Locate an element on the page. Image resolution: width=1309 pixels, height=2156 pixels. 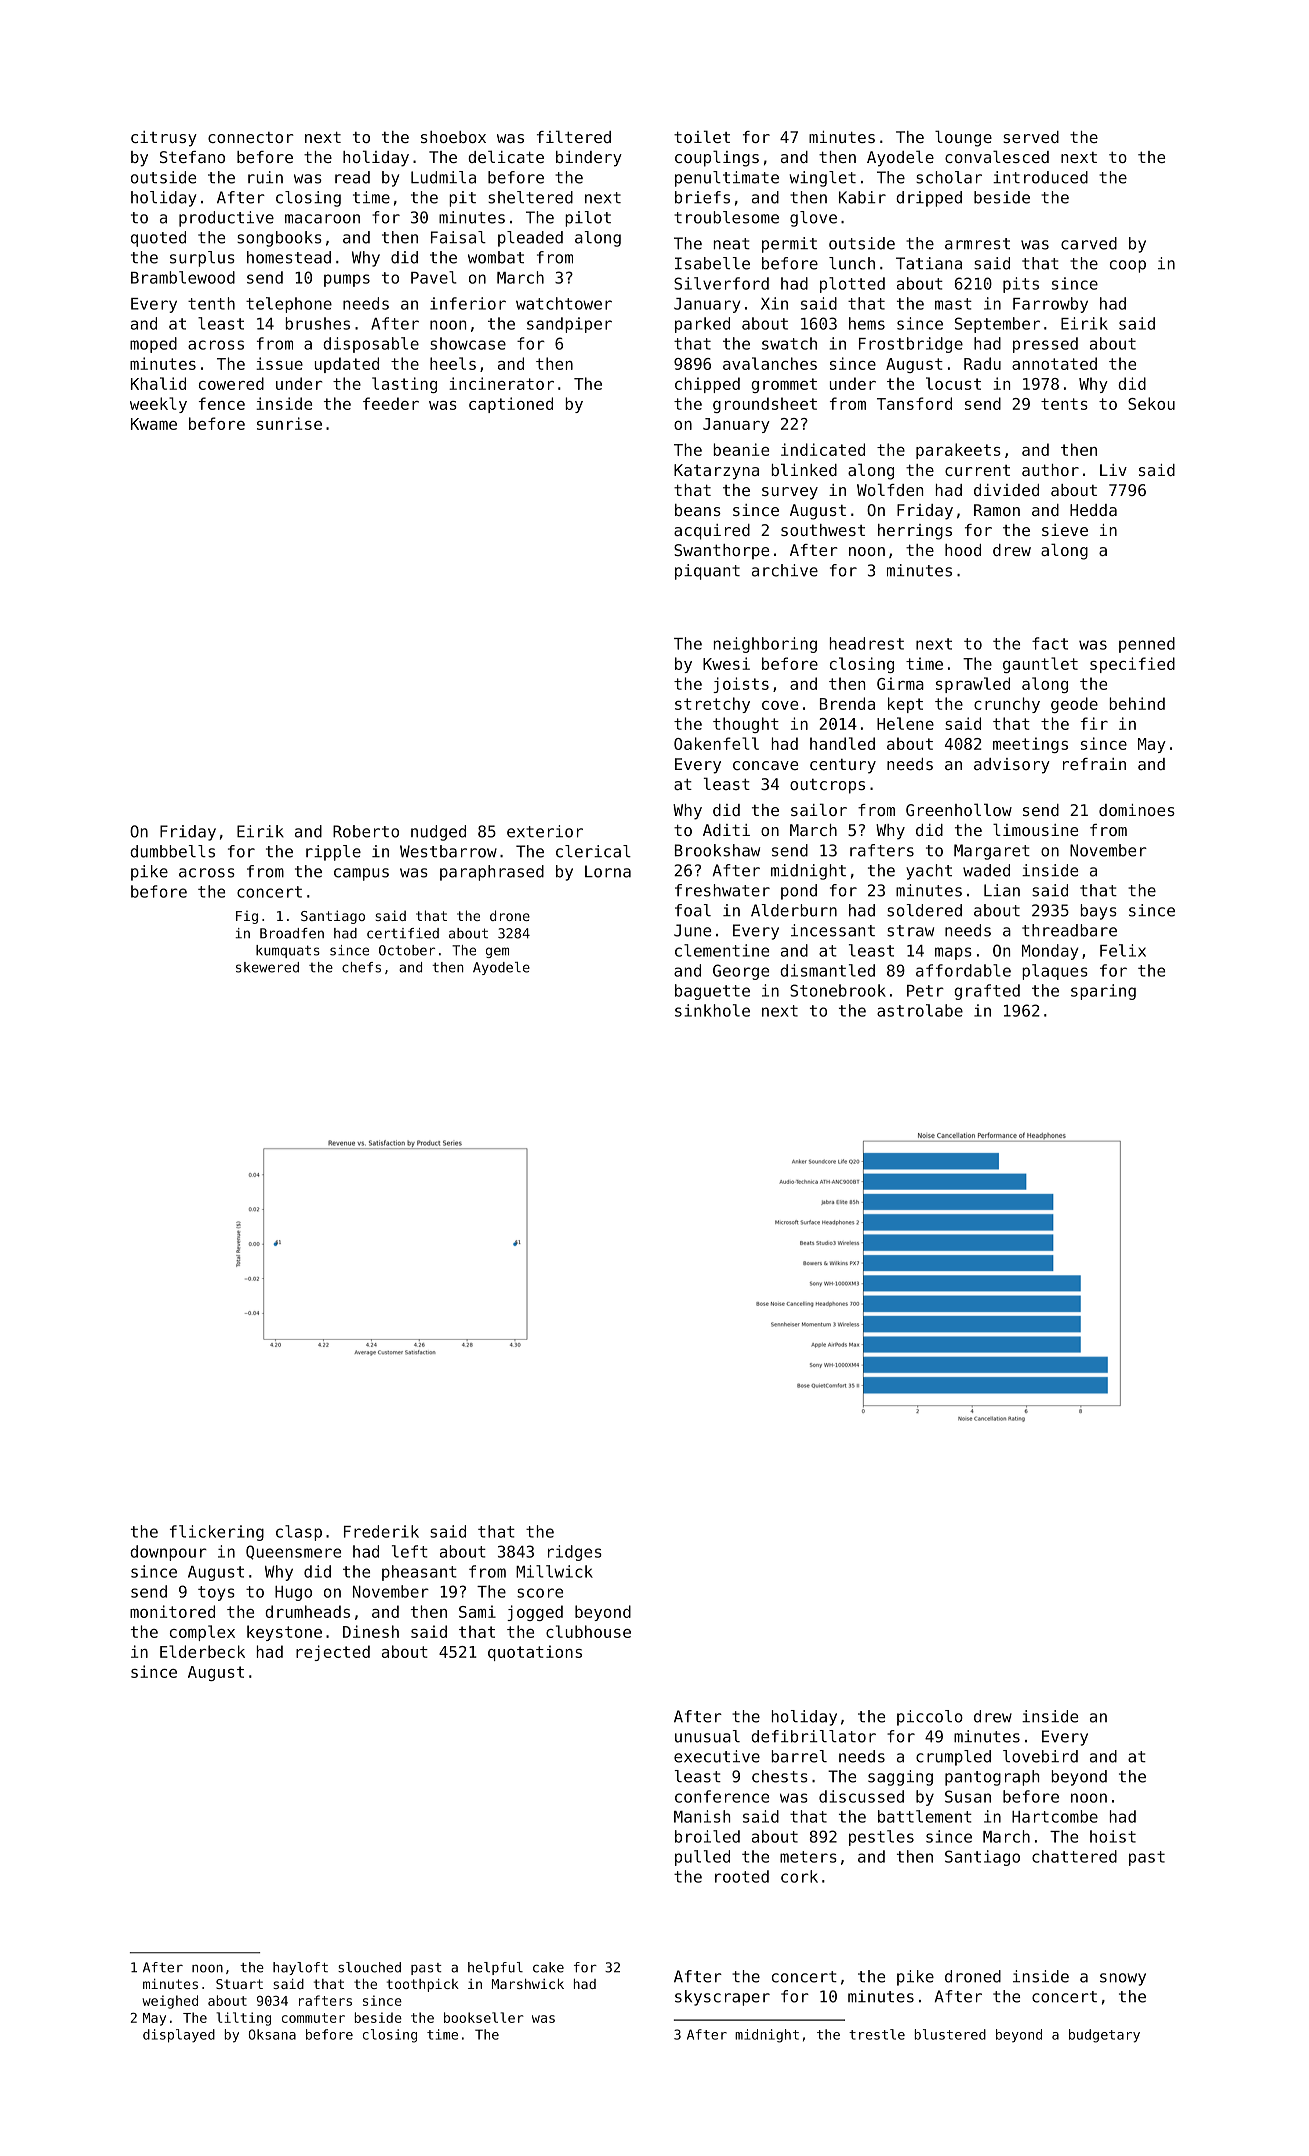
incinerator is located at coordinates (501, 383).
